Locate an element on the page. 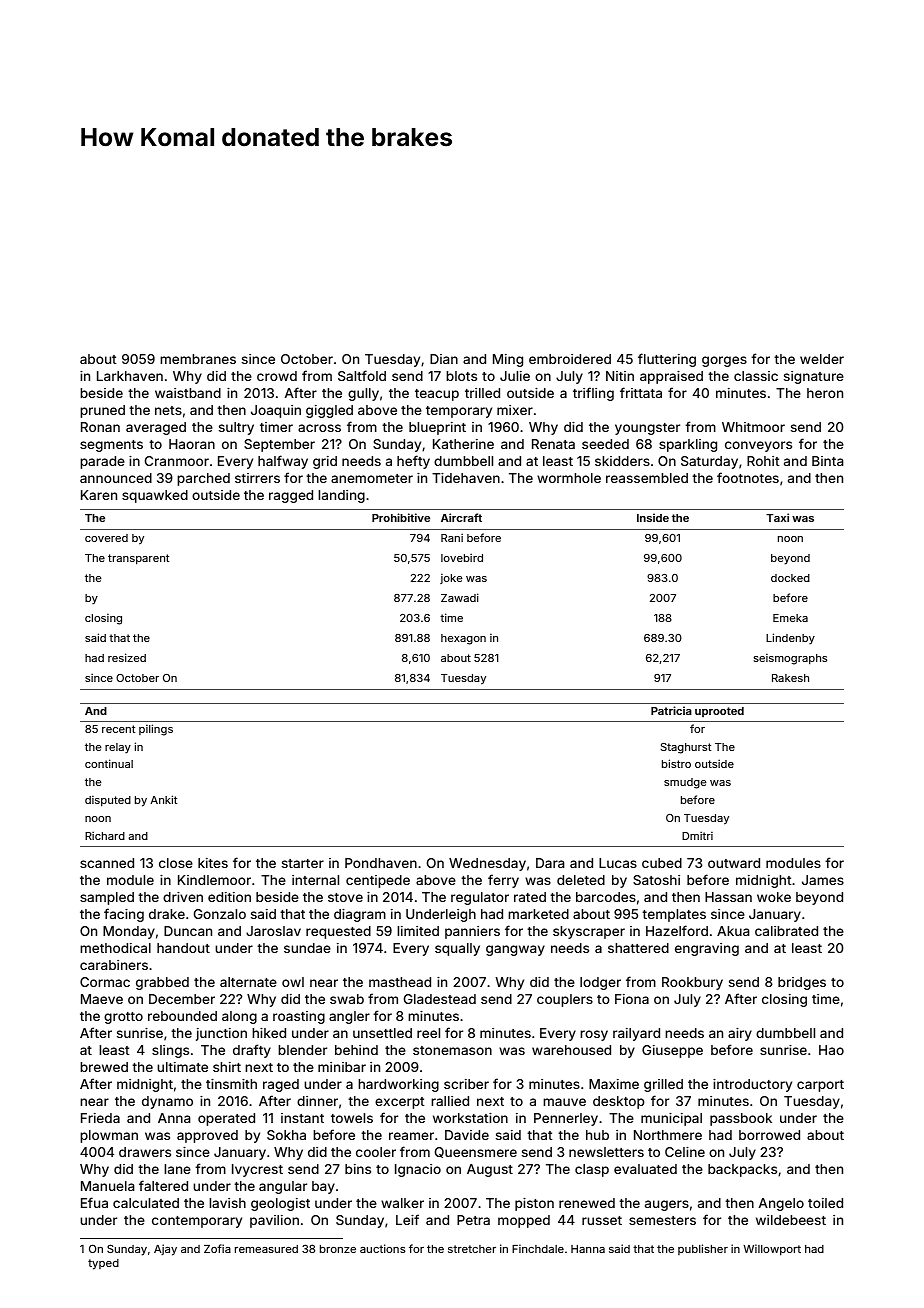 The height and width of the image is (1308, 924). James is located at coordinates (823, 880).
